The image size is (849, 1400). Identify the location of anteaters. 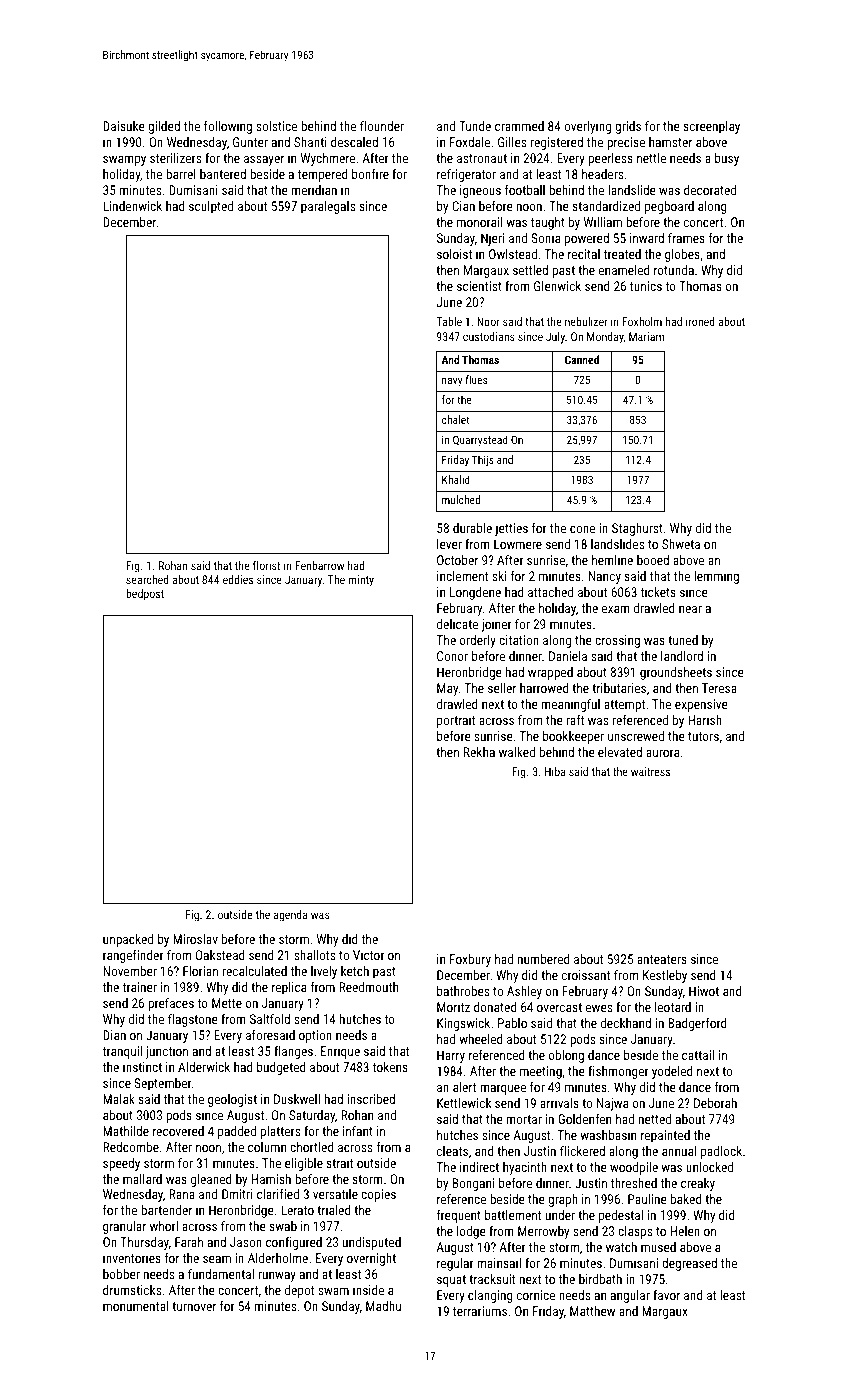
(662, 959).
